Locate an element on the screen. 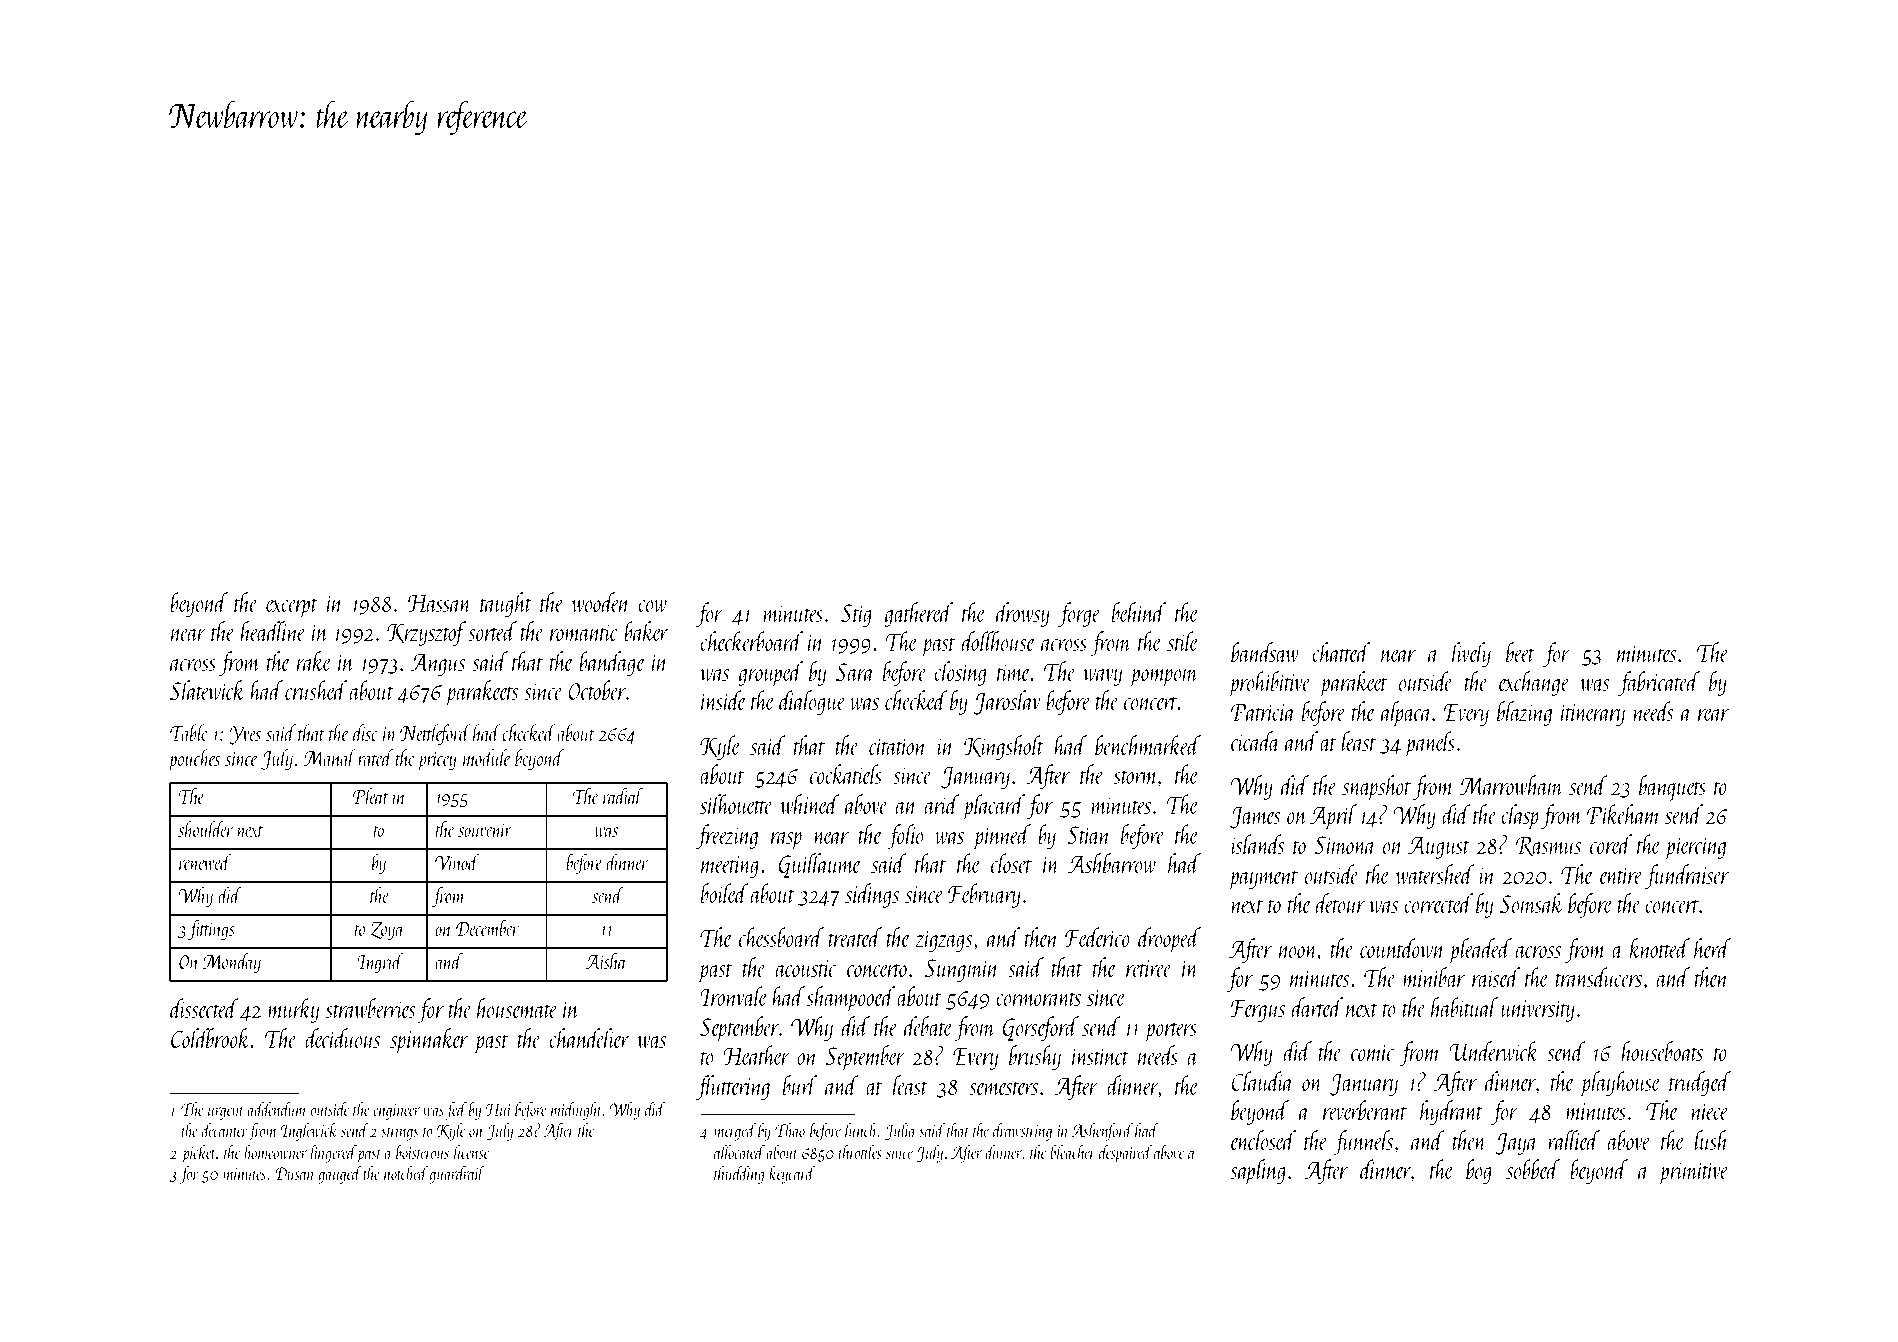 The height and width of the screenshot is (1342, 1898). Simona is located at coordinates (1345, 845).
